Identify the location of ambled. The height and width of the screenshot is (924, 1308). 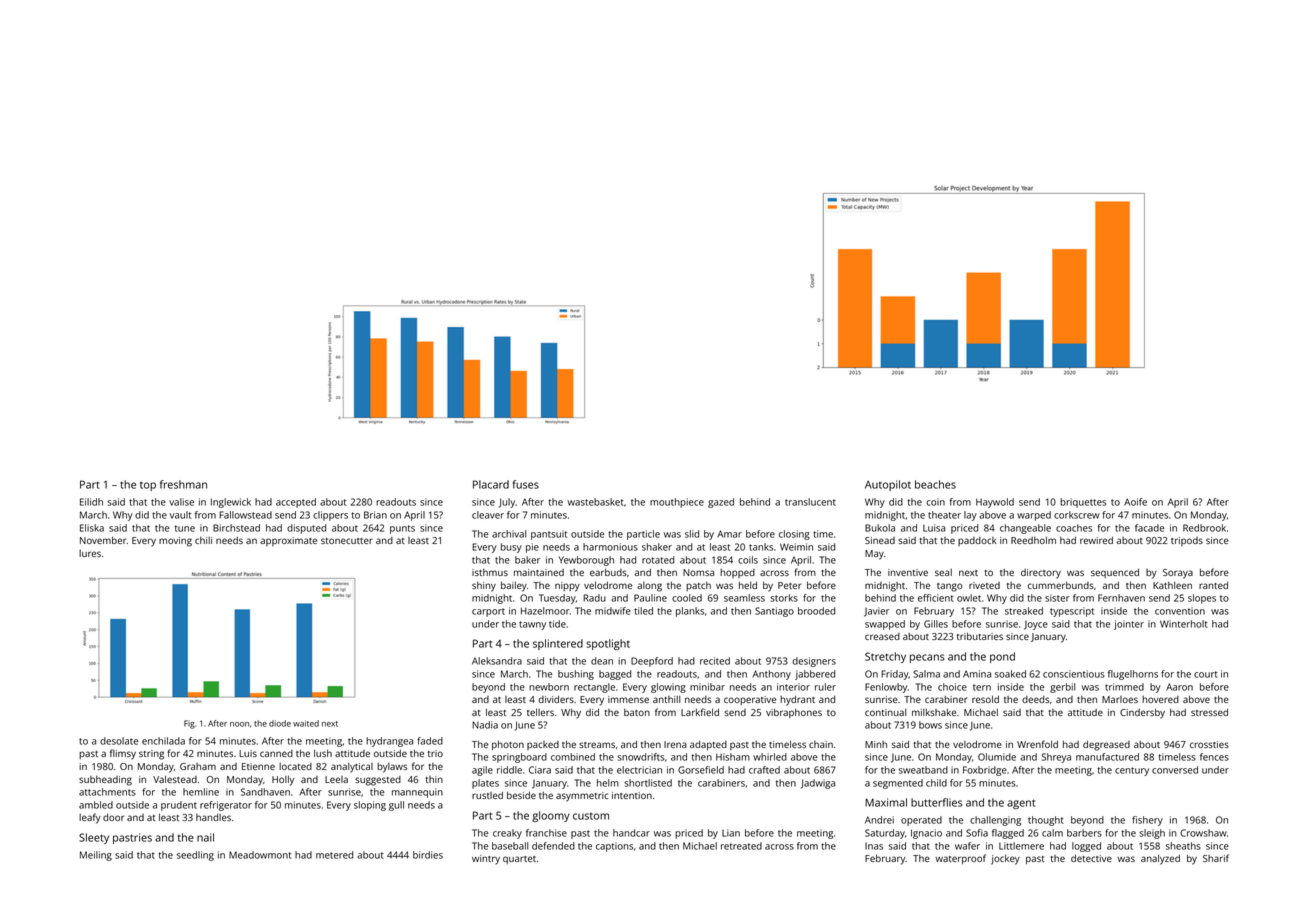
(96, 805).
